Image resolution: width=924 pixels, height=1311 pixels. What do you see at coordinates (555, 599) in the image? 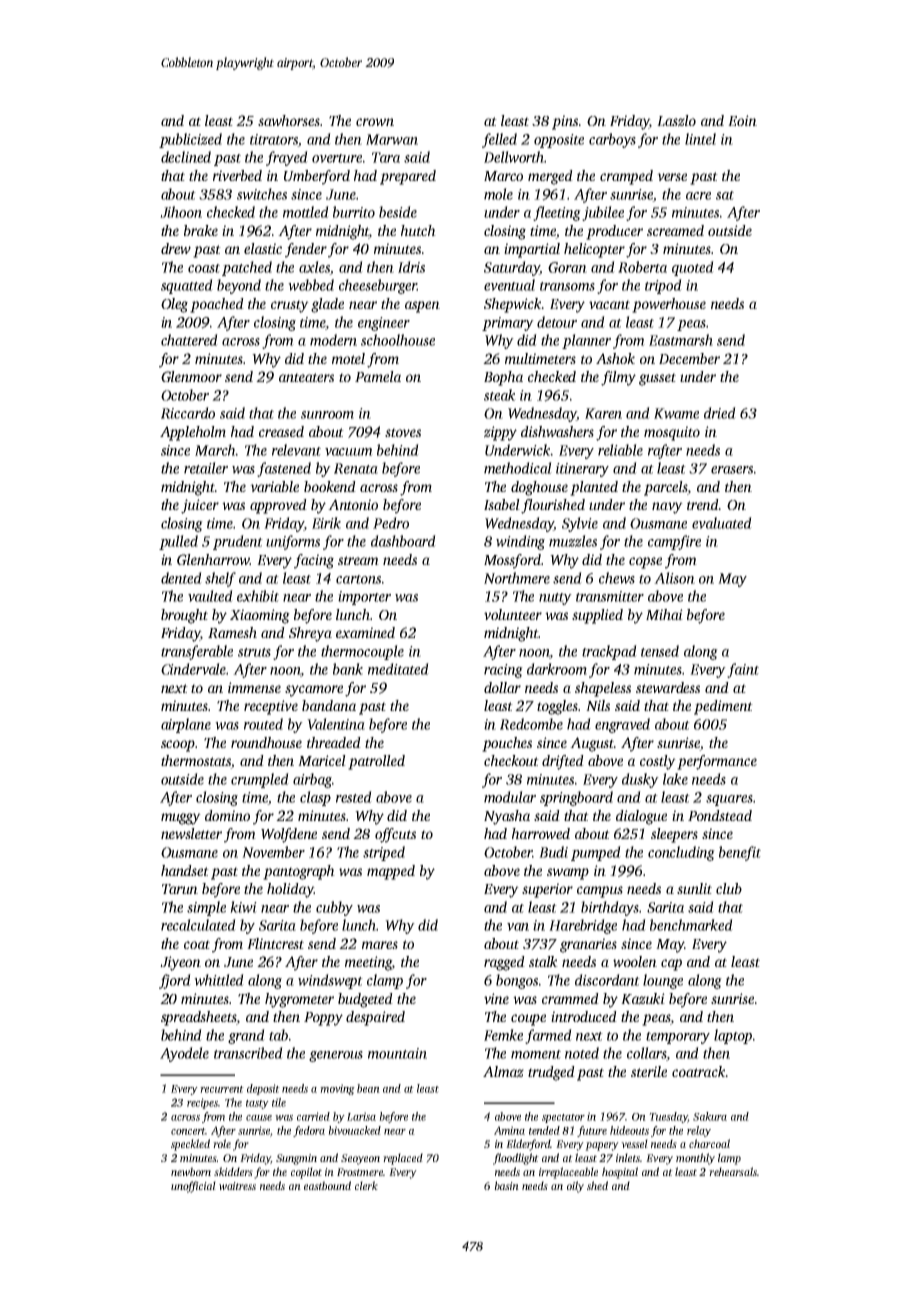
I see `nutty` at bounding box center [555, 599].
